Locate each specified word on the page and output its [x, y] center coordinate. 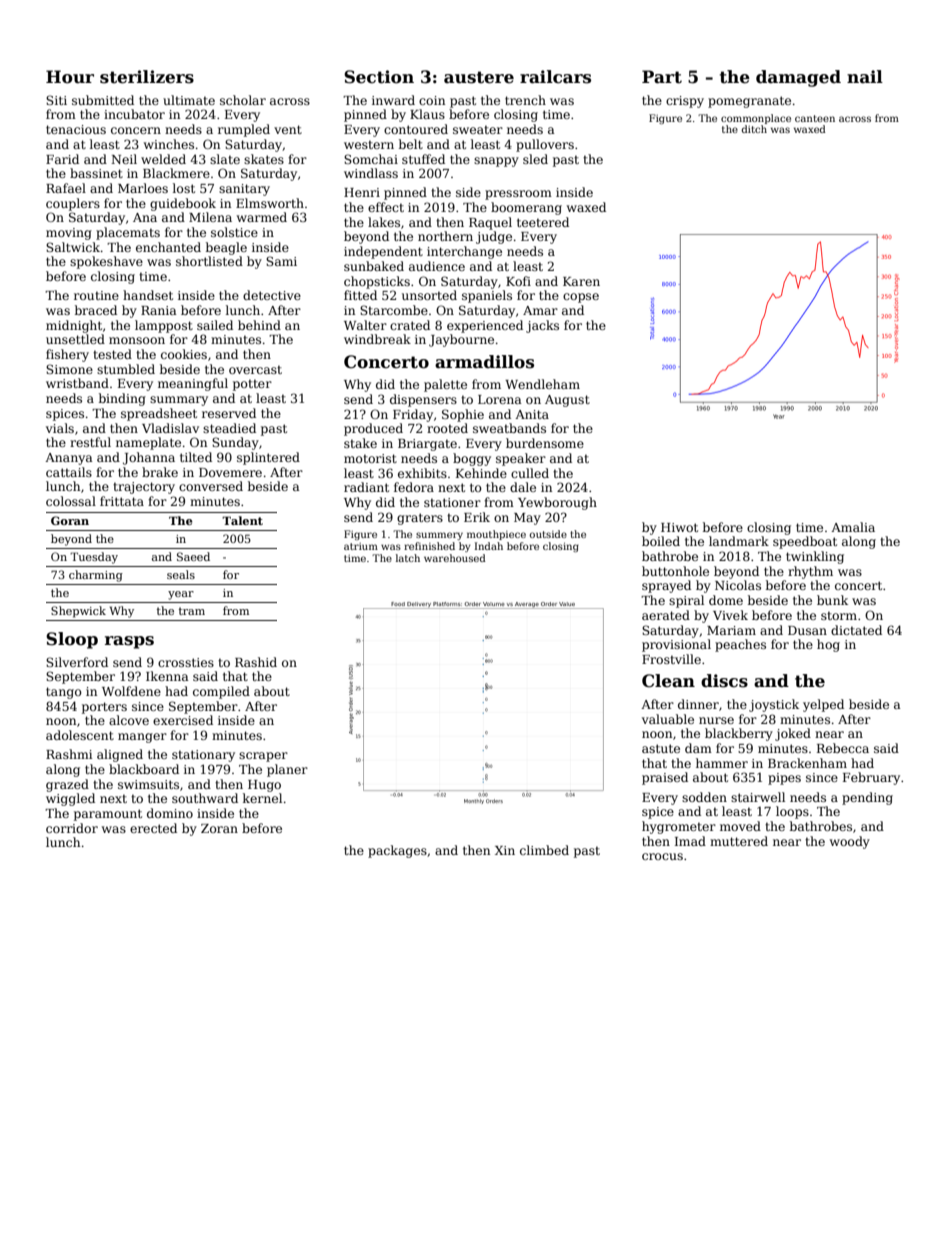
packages [397, 851]
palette [445, 385]
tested [112, 354]
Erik [477, 517]
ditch [754, 129]
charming [96, 576]
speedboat [805, 542]
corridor [72, 828]
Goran [70, 520]
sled [535, 159]
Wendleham [542, 384]
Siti [56, 100]
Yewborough [557, 503]
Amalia [853, 527]
